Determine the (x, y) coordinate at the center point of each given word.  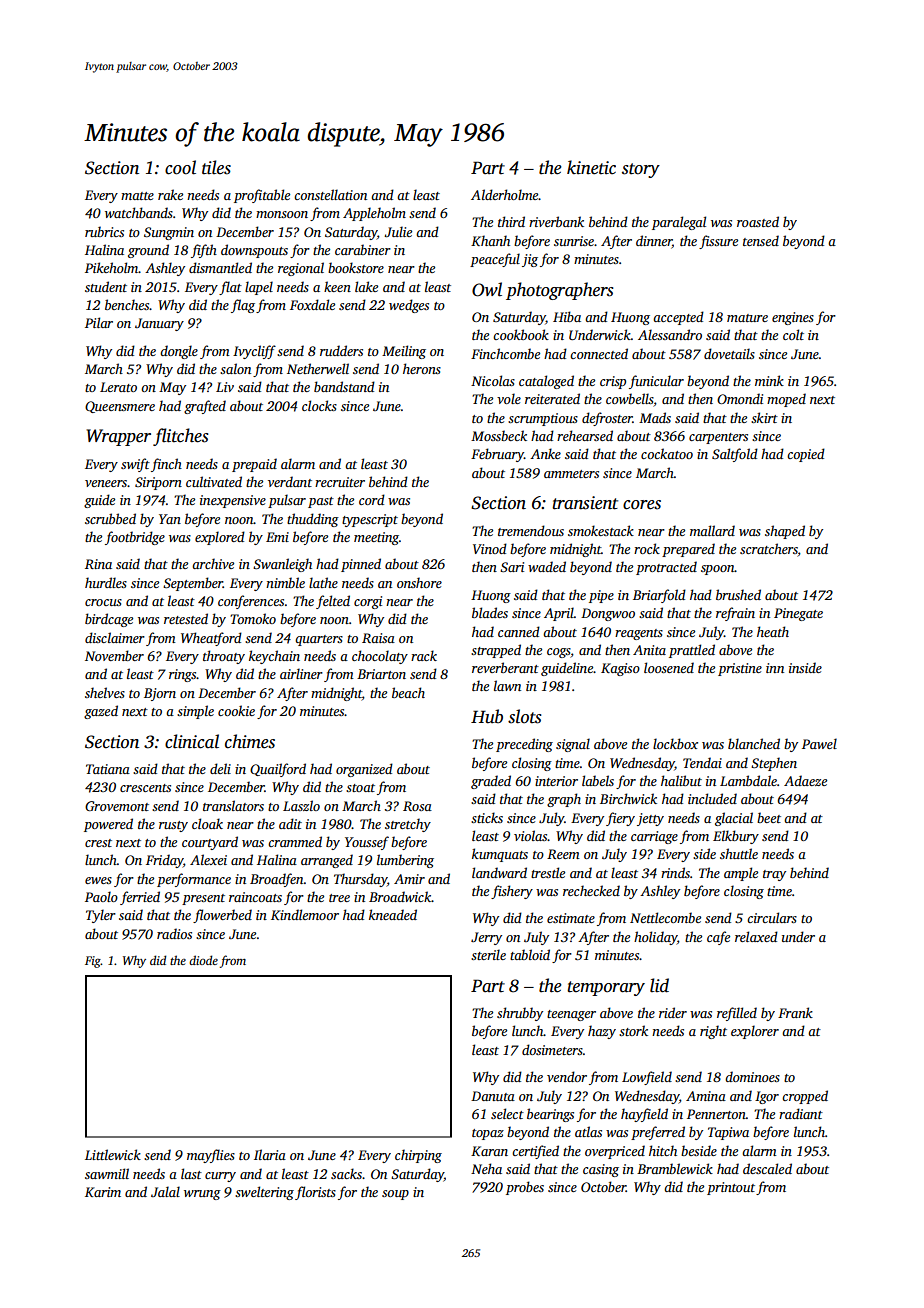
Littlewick (113, 1154)
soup (395, 1195)
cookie (236, 710)
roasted (758, 221)
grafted (205, 407)
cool (180, 167)
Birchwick (628, 798)
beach (408, 692)
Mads (655, 417)
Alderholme (505, 194)
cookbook (521, 334)
